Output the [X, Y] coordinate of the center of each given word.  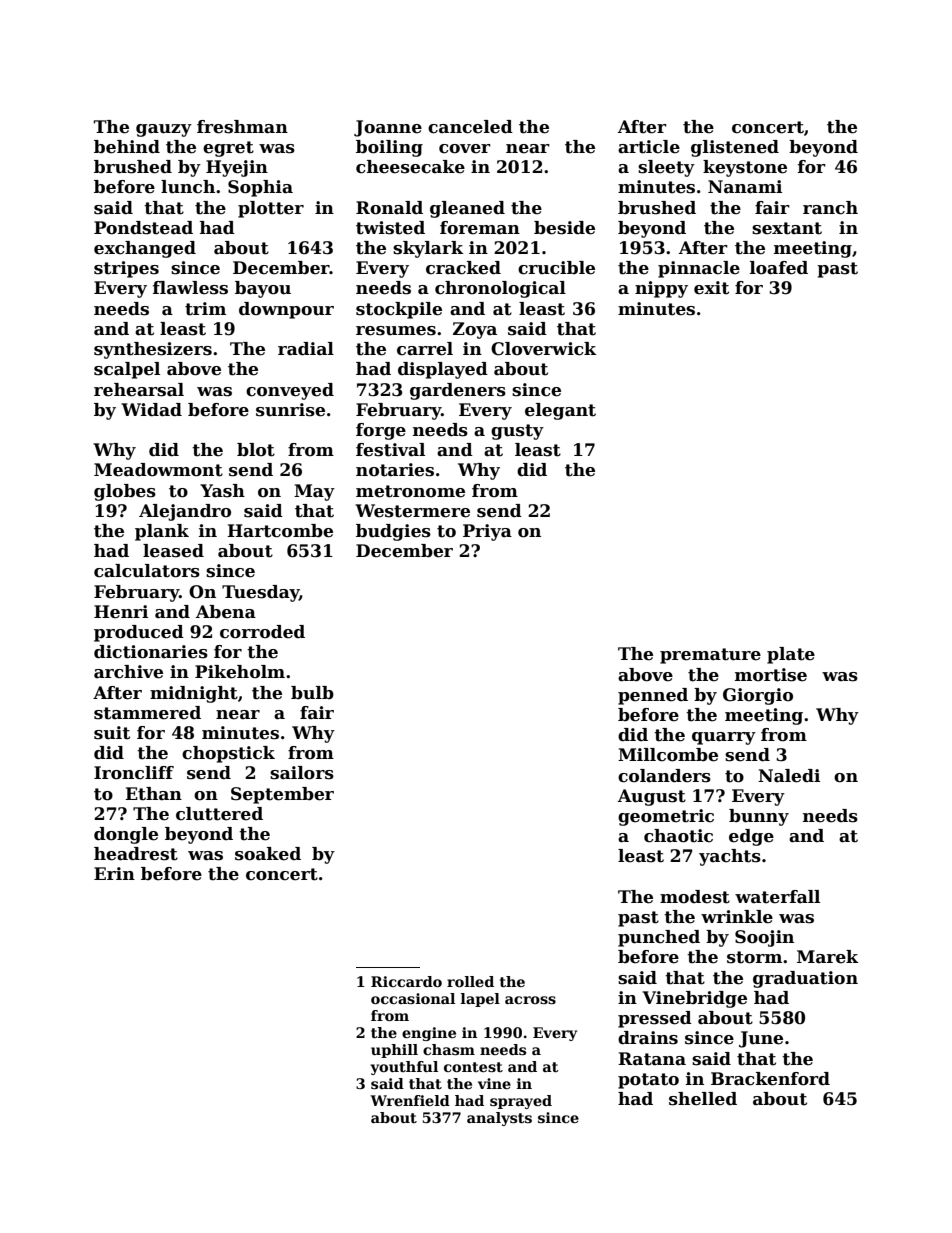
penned [653, 696]
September [282, 795]
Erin [114, 873]
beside [564, 228]
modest [695, 897]
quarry [724, 738]
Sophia [260, 188]
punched [659, 938]
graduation [805, 979]
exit [711, 288]
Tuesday [260, 593]
